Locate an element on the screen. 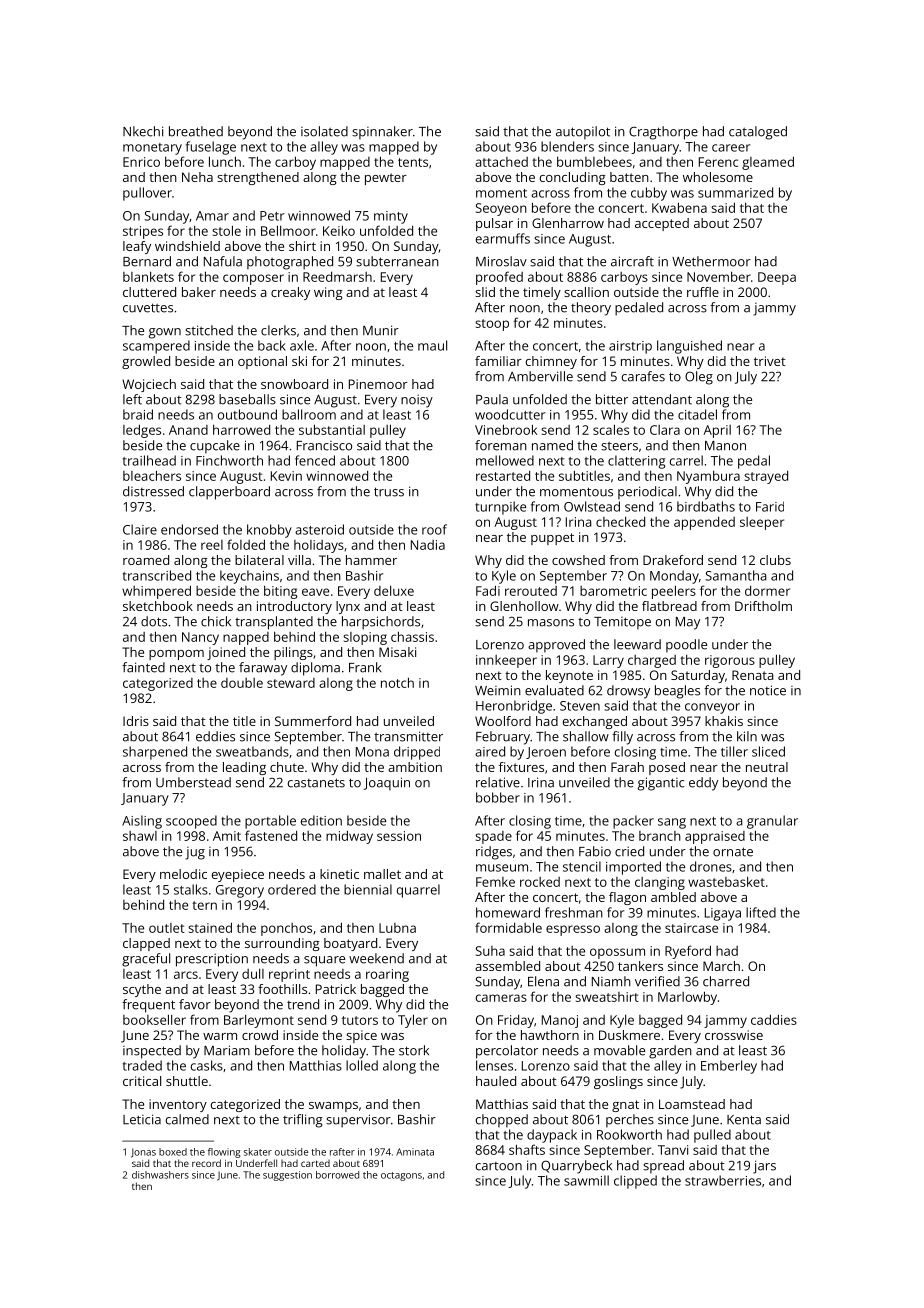 This screenshot has width=924, height=1308. Mona is located at coordinates (372, 752).
